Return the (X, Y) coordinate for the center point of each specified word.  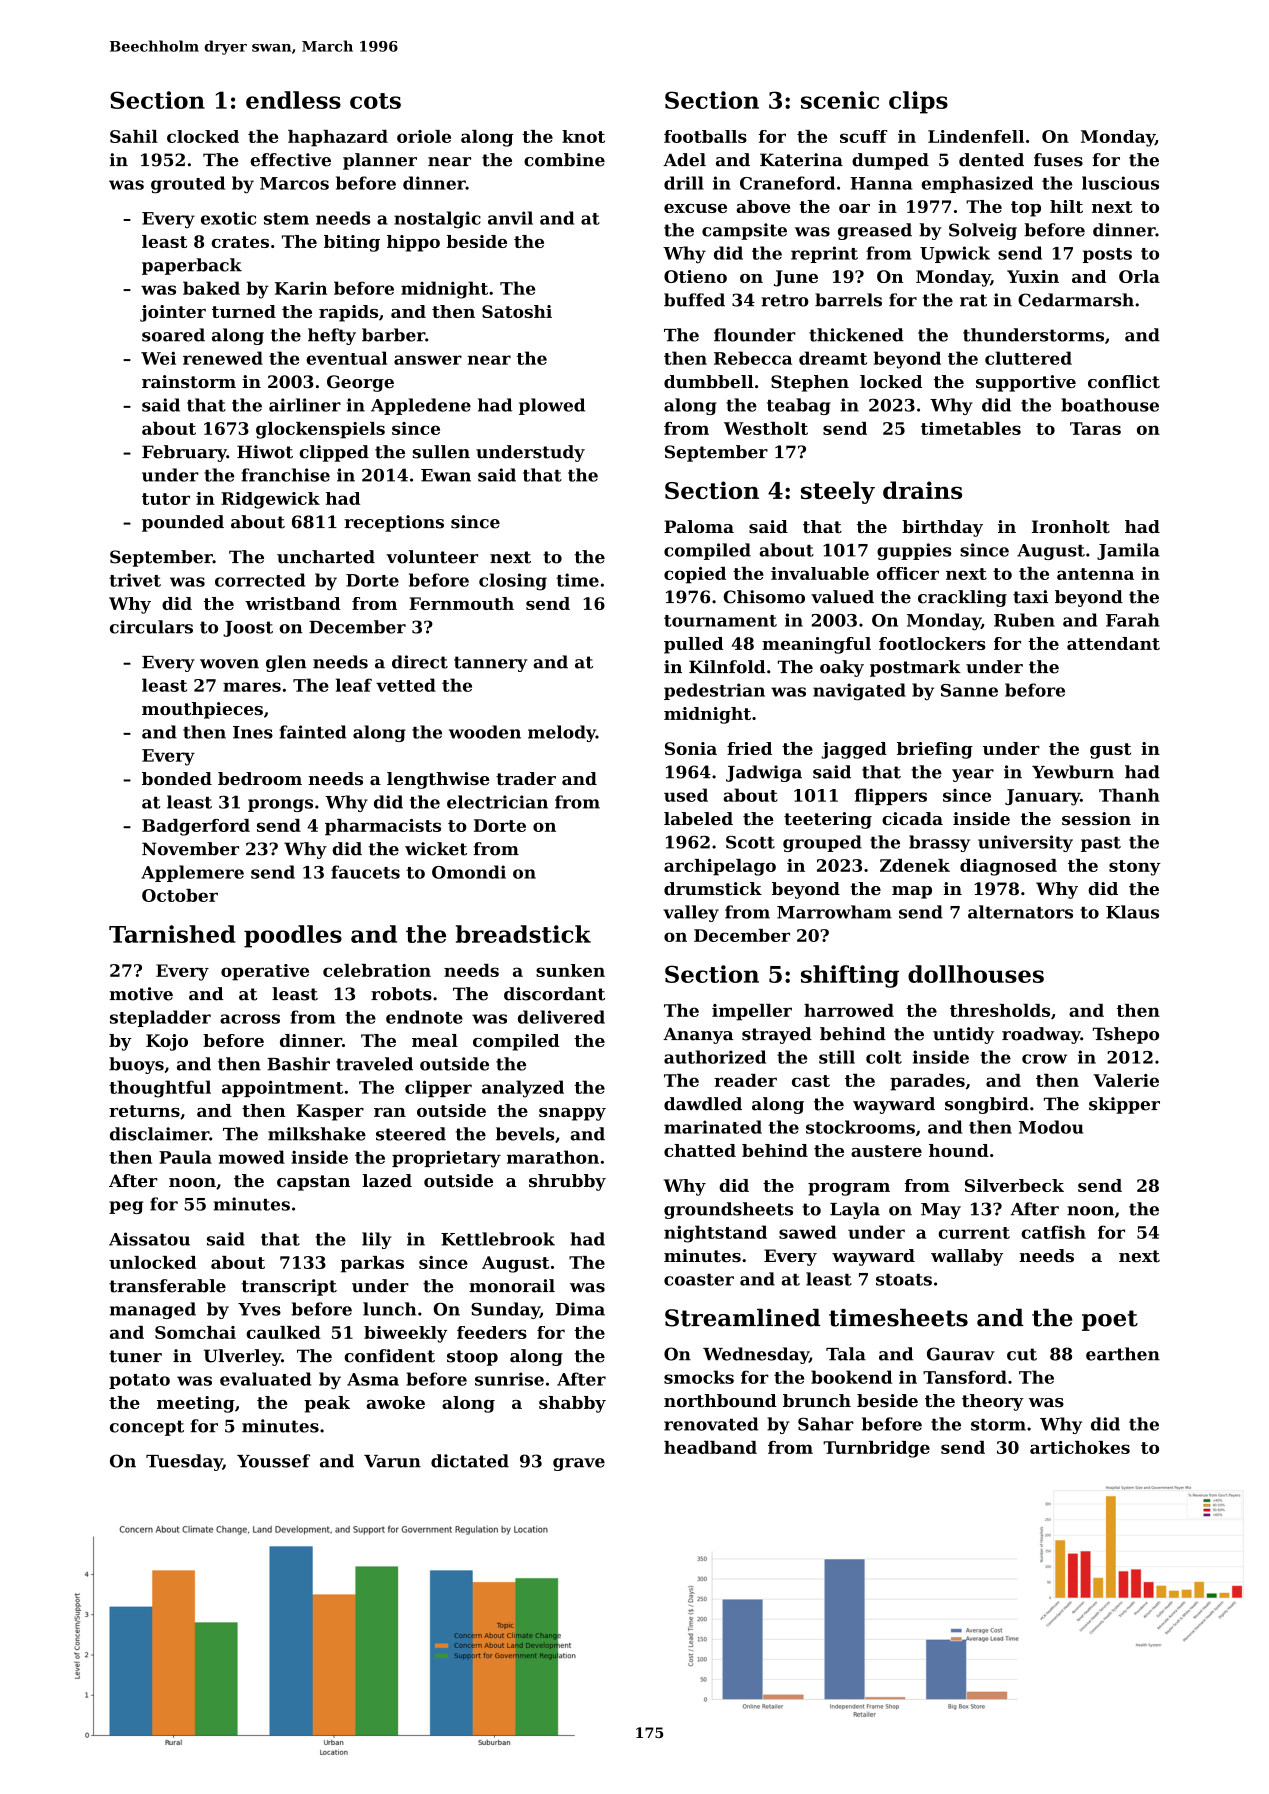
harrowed (849, 1010)
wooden (485, 732)
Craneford (787, 183)
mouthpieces (202, 710)
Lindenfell (976, 136)
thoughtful (160, 1089)
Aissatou (149, 1239)
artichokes (1080, 1447)
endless (293, 100)
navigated (859, 692)
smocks (699, 1377)
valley (691, 913)
